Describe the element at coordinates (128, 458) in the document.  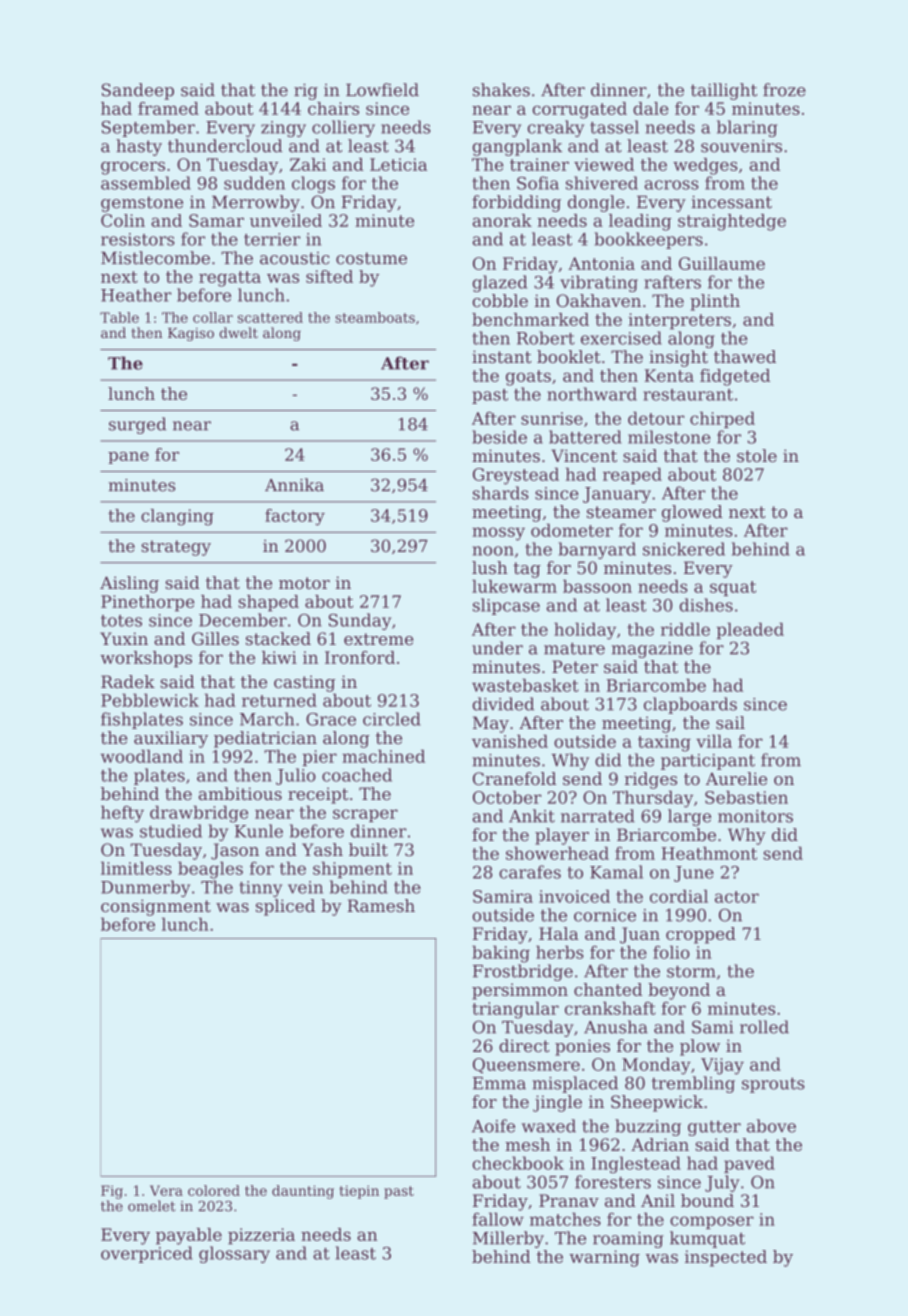
I see `pane` at that location.
